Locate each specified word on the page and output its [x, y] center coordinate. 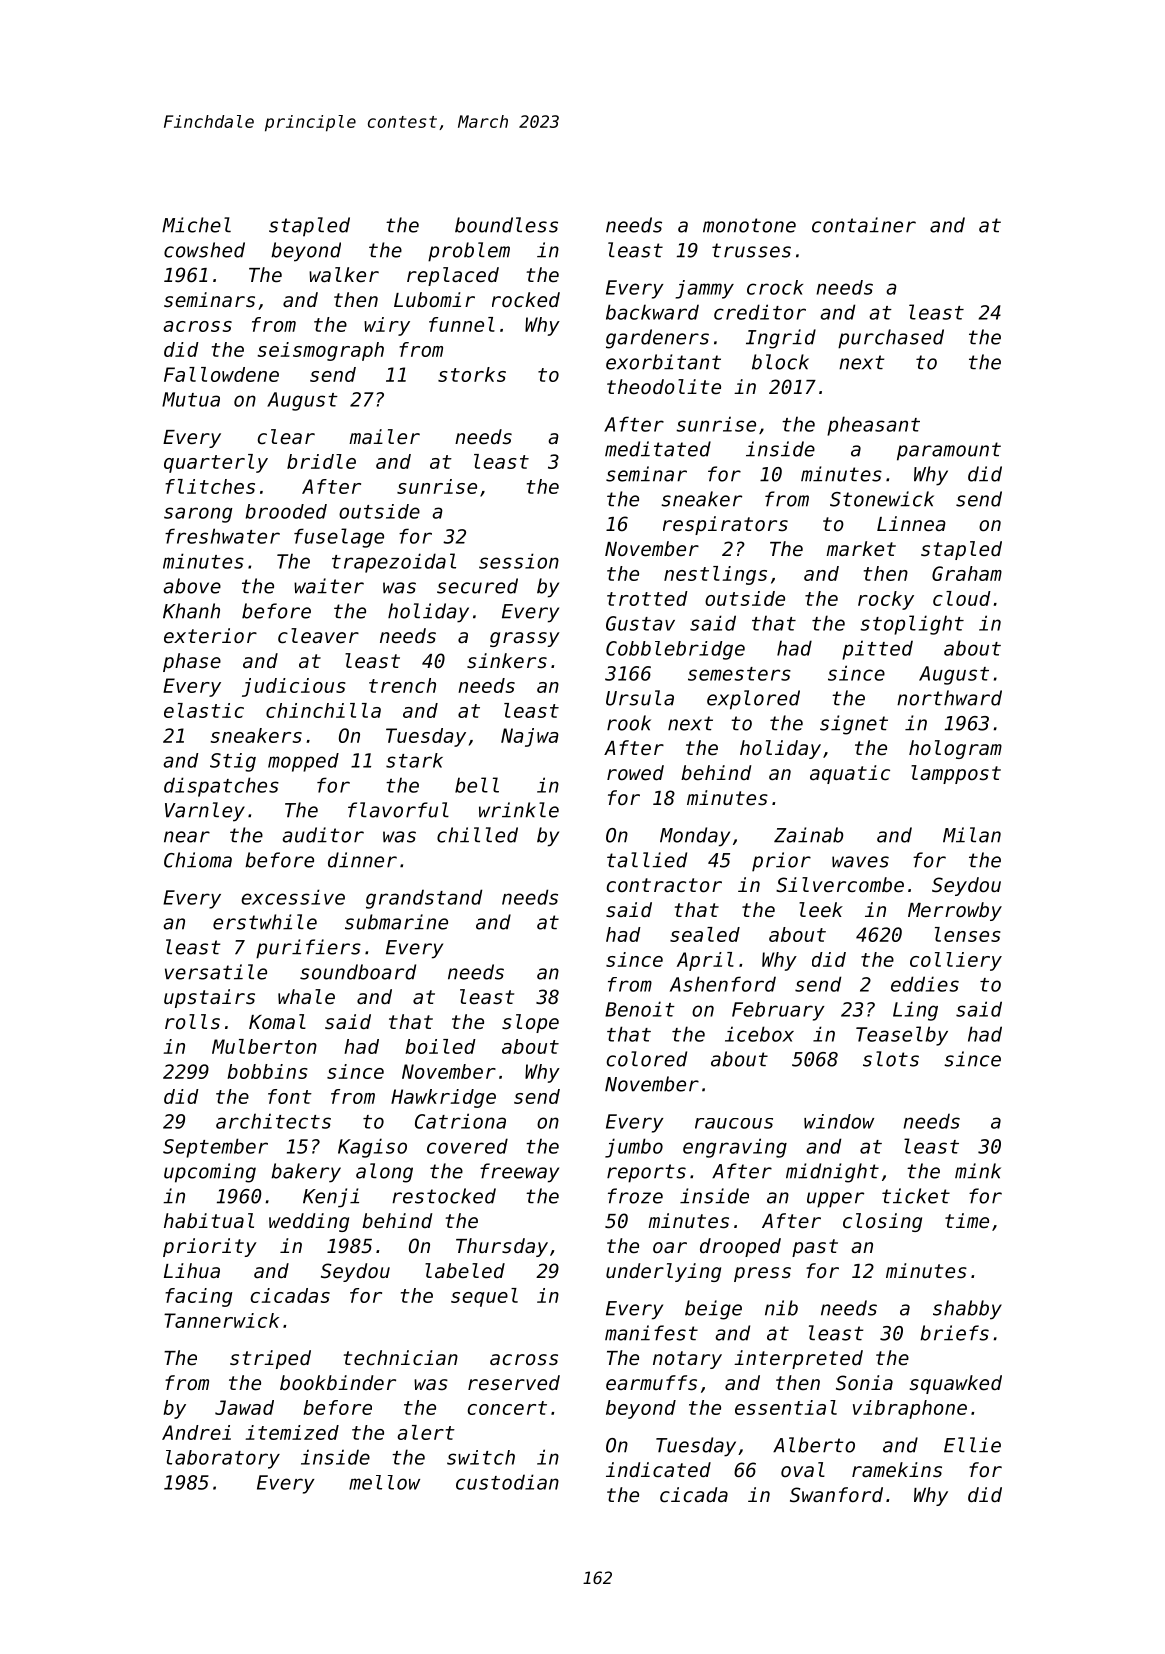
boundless [506, 225]
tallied [647, 860]
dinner [362, 860]
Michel [196, 225]
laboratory [223, 1459]
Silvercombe [840, 885]
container [864, 225]
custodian [507, 1482]
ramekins [897, 1470]
